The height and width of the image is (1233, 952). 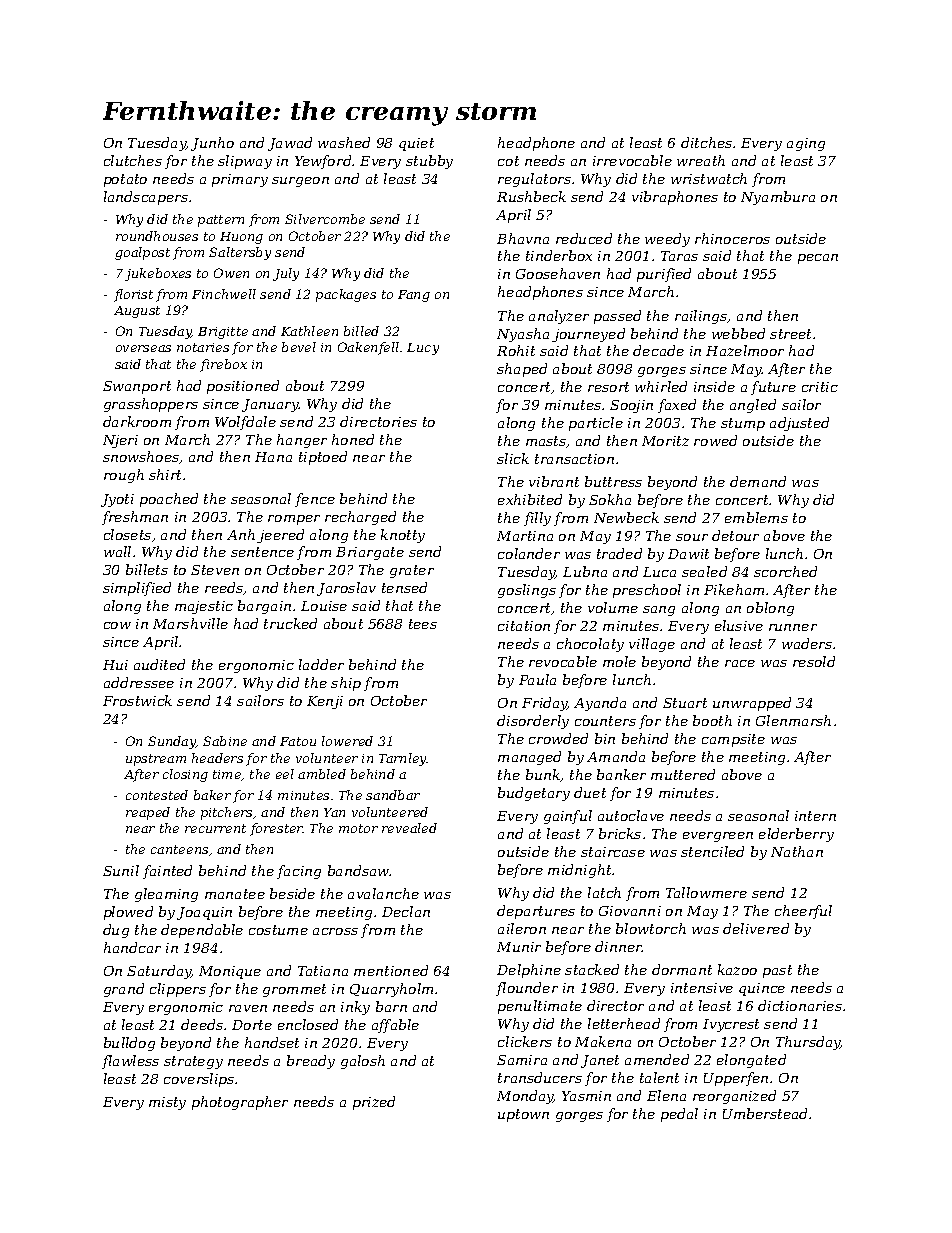 What do you see at coordinates (508, 161) in the image?
I see `cot` at bounding box center [508, 161].
